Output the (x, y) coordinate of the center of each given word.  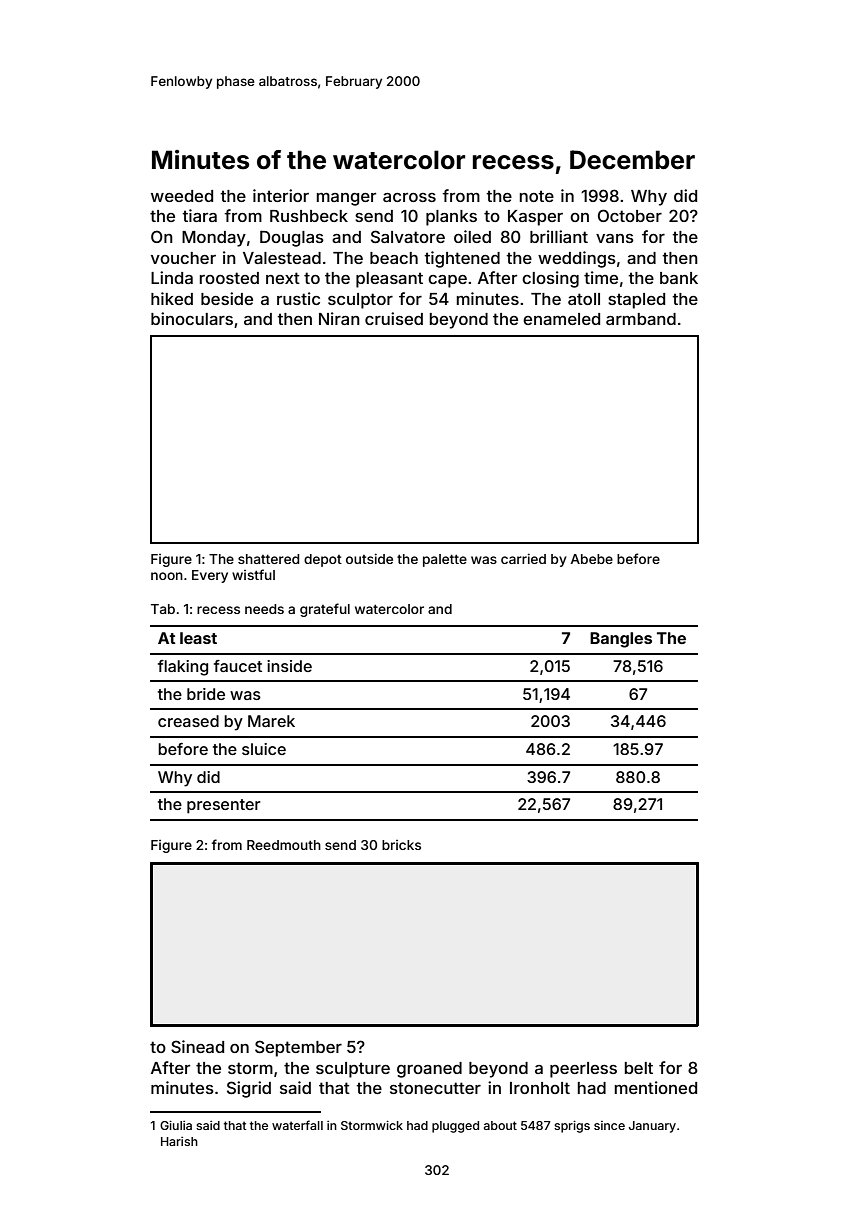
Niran (339, 318)
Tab (163, 609)
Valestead (282, 258)
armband (641, 319)
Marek (271, 721)
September (298, 1048)
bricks (401, 845)
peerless (583, 1070)
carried (523, 558)
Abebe (592, 559)
